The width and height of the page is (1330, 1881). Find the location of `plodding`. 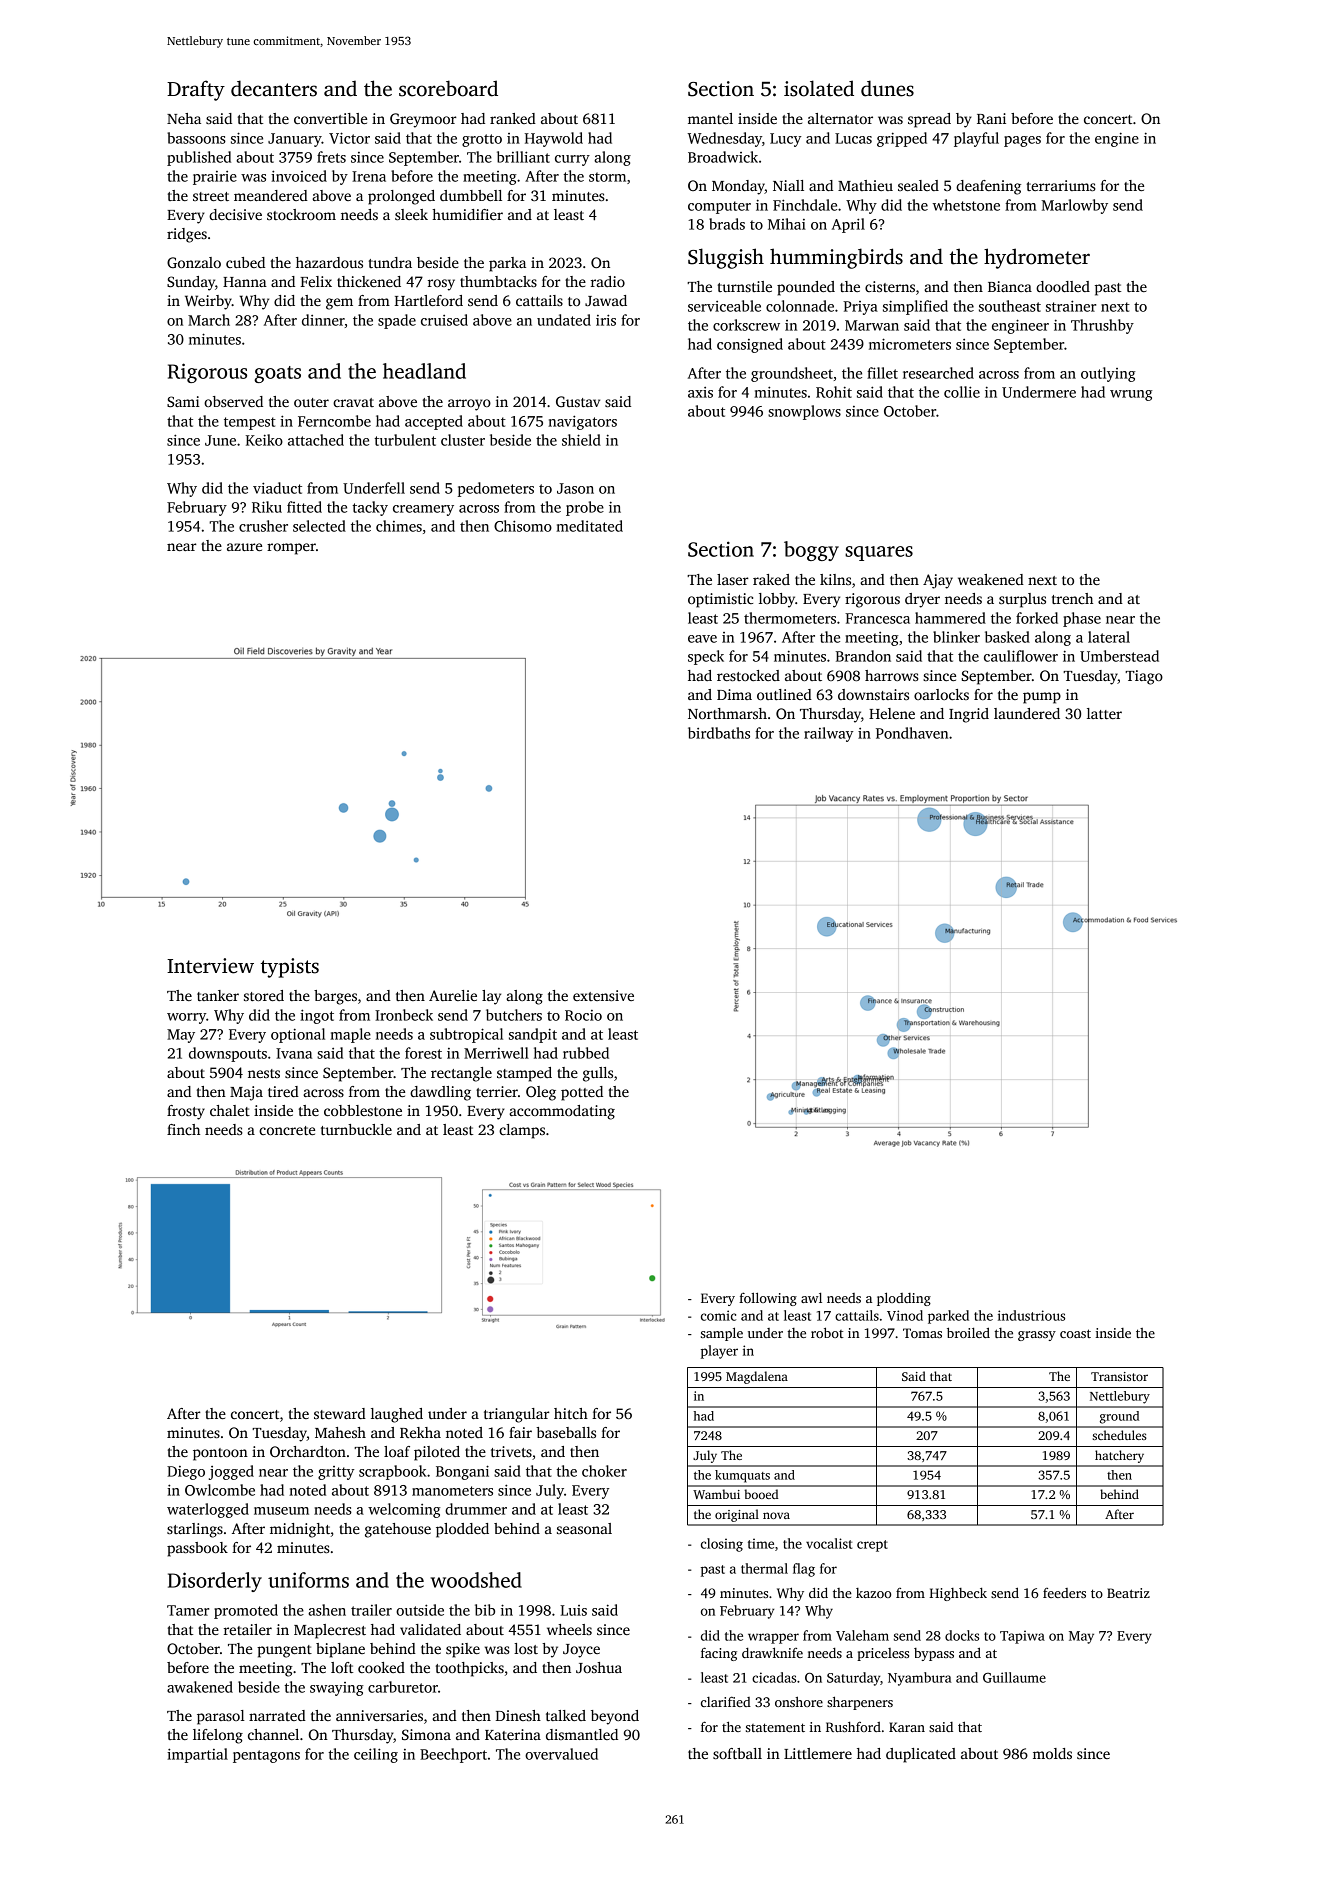

plodding is located at coordinates (904, 1299).
